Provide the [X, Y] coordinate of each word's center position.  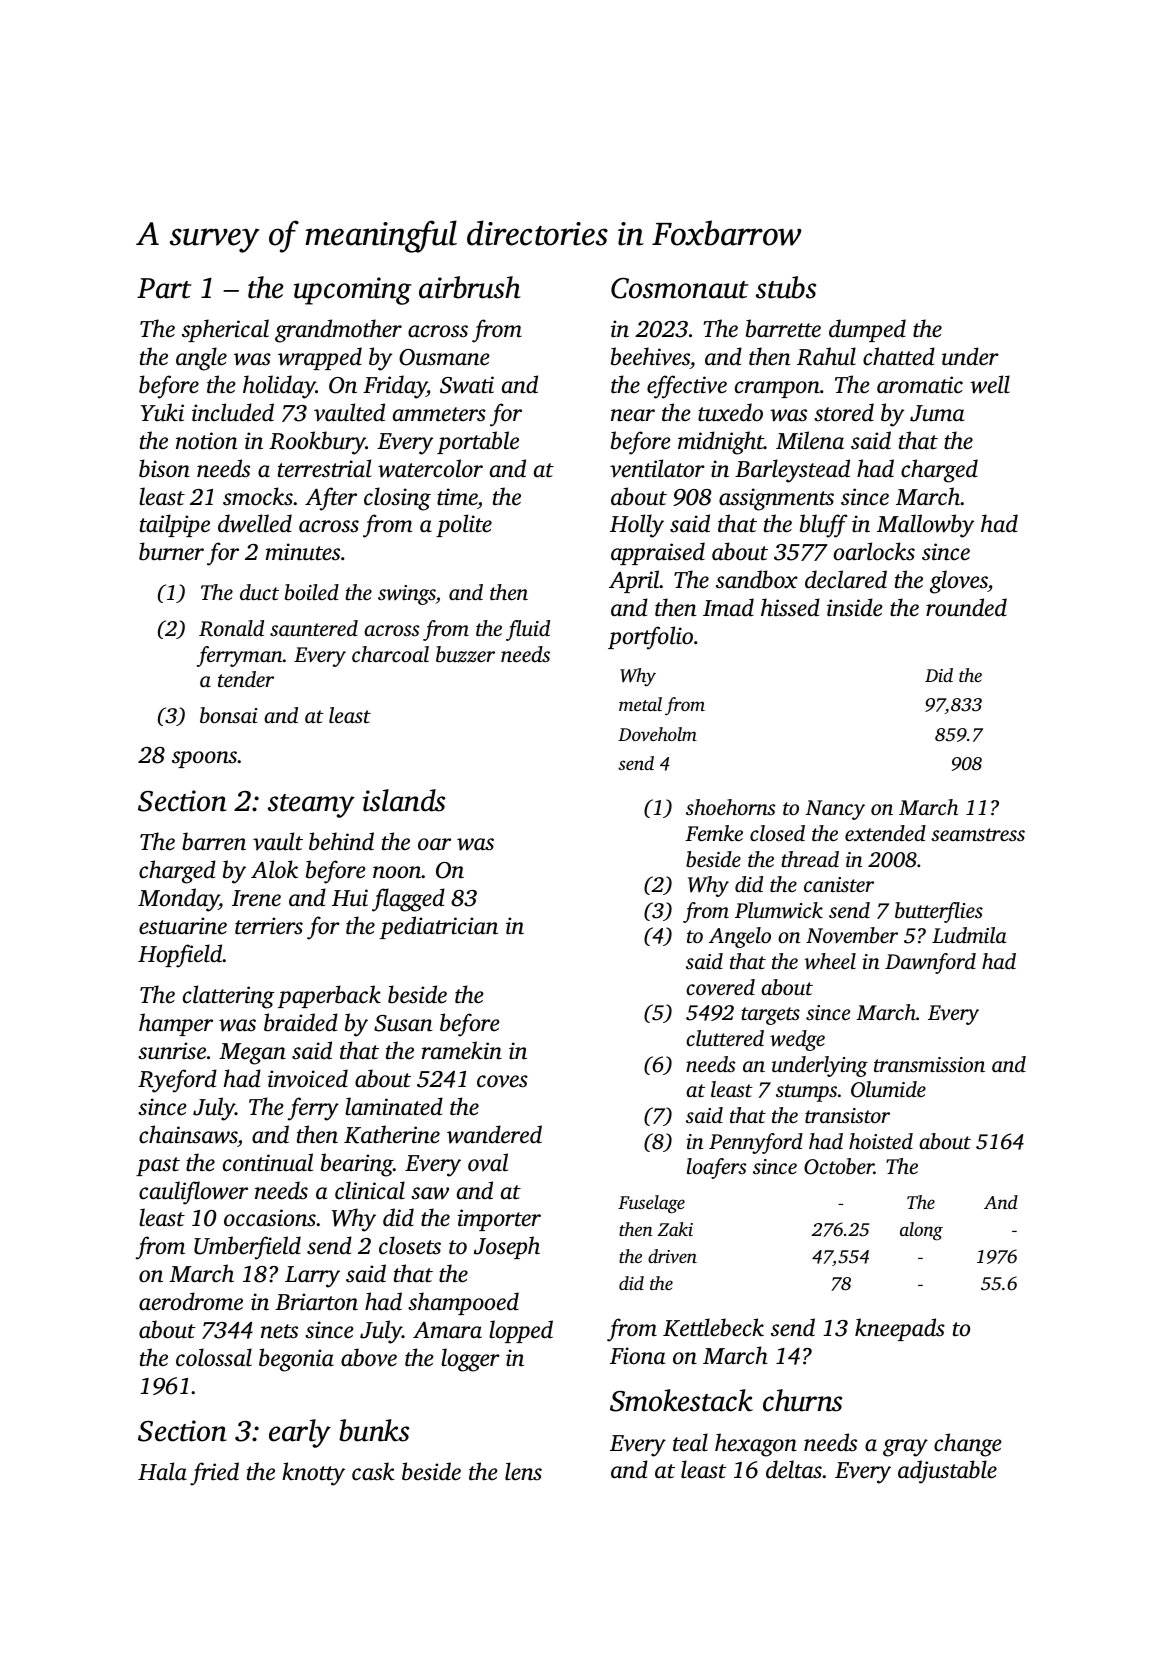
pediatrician [439, 927]
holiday [279, 387]
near [633, 415]
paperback [329, 996]
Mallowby [925, 526]
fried [214, 1474]
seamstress [978, 834]
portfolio [650, 638]
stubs [786, 287]
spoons [204, 759]
